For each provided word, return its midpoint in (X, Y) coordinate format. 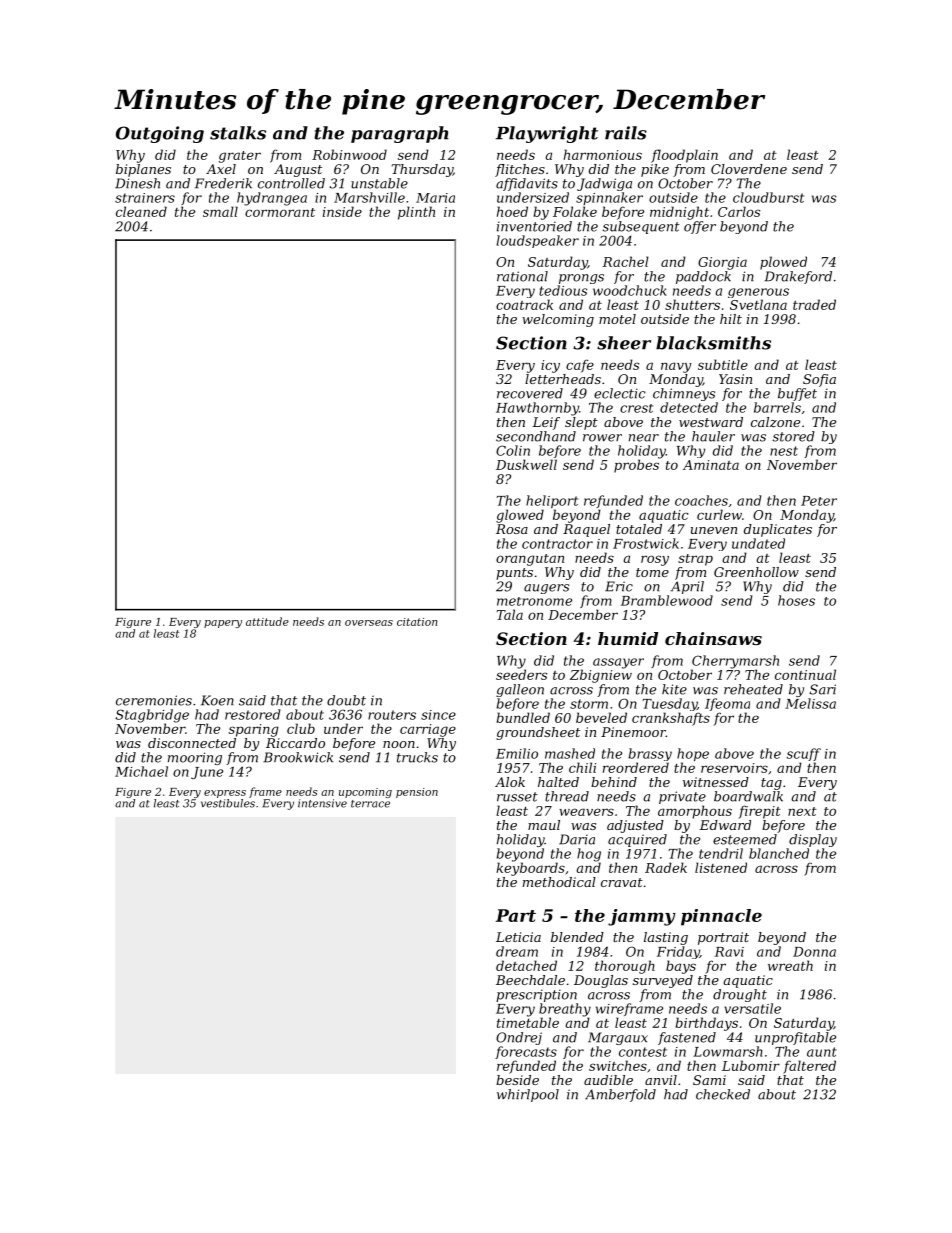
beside (517, 1080)
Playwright (547, 134)
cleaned (141, 211)
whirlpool (528, 1095)
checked (723, 1094)
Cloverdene (749, 169)
